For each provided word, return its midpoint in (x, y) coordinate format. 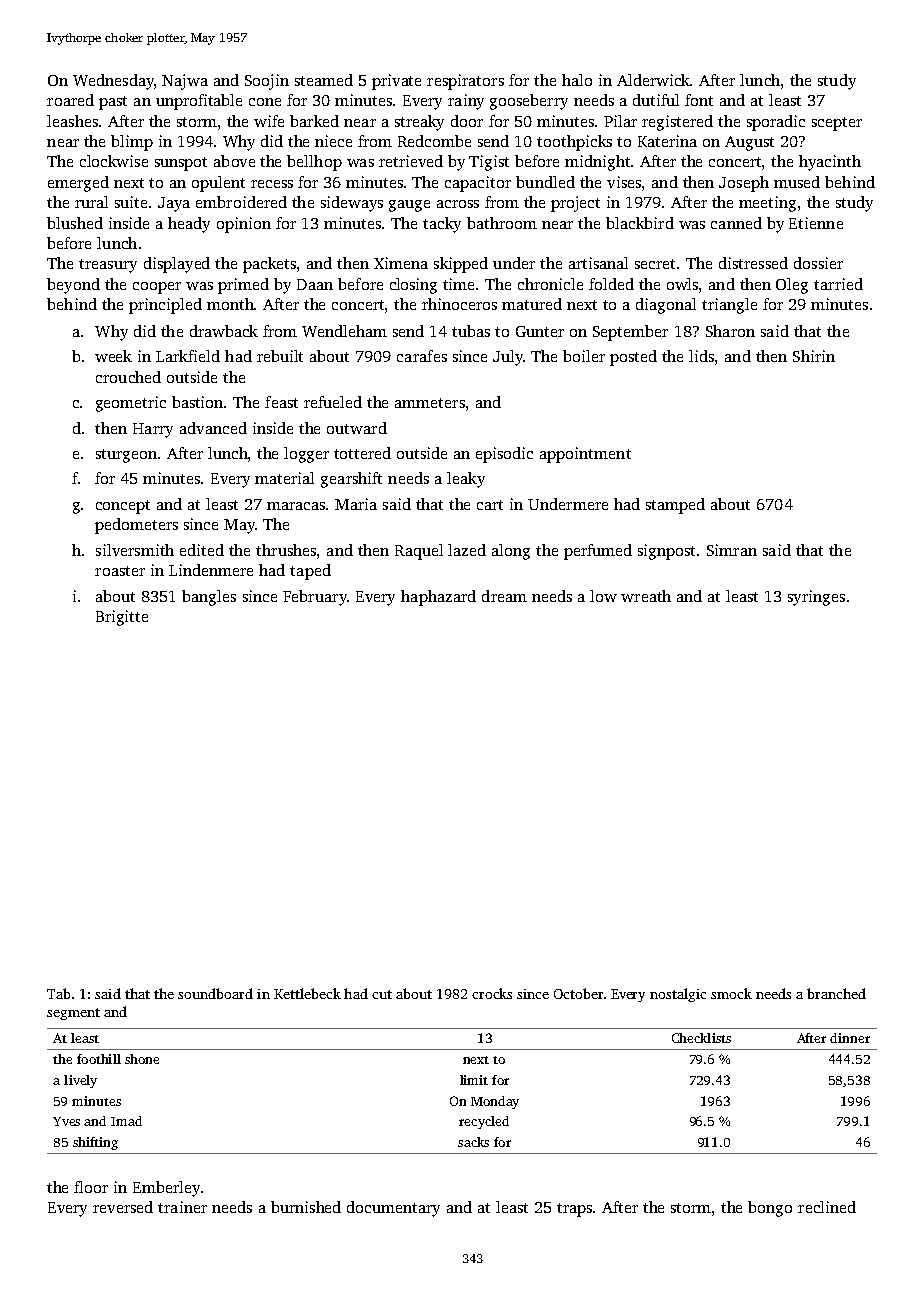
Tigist (489, 163)
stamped (675, 506)
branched (836, 993)
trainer (182, 1207)
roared (70, 100)
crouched (128, 377)
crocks (492, 993)
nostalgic (678, 995)
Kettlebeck (307, 993)
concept (123, 507)
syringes (816, 598)
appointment (585, 455)
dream (504, 596)
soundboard (215, 993)
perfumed (598, 552)
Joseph (744, 184)
